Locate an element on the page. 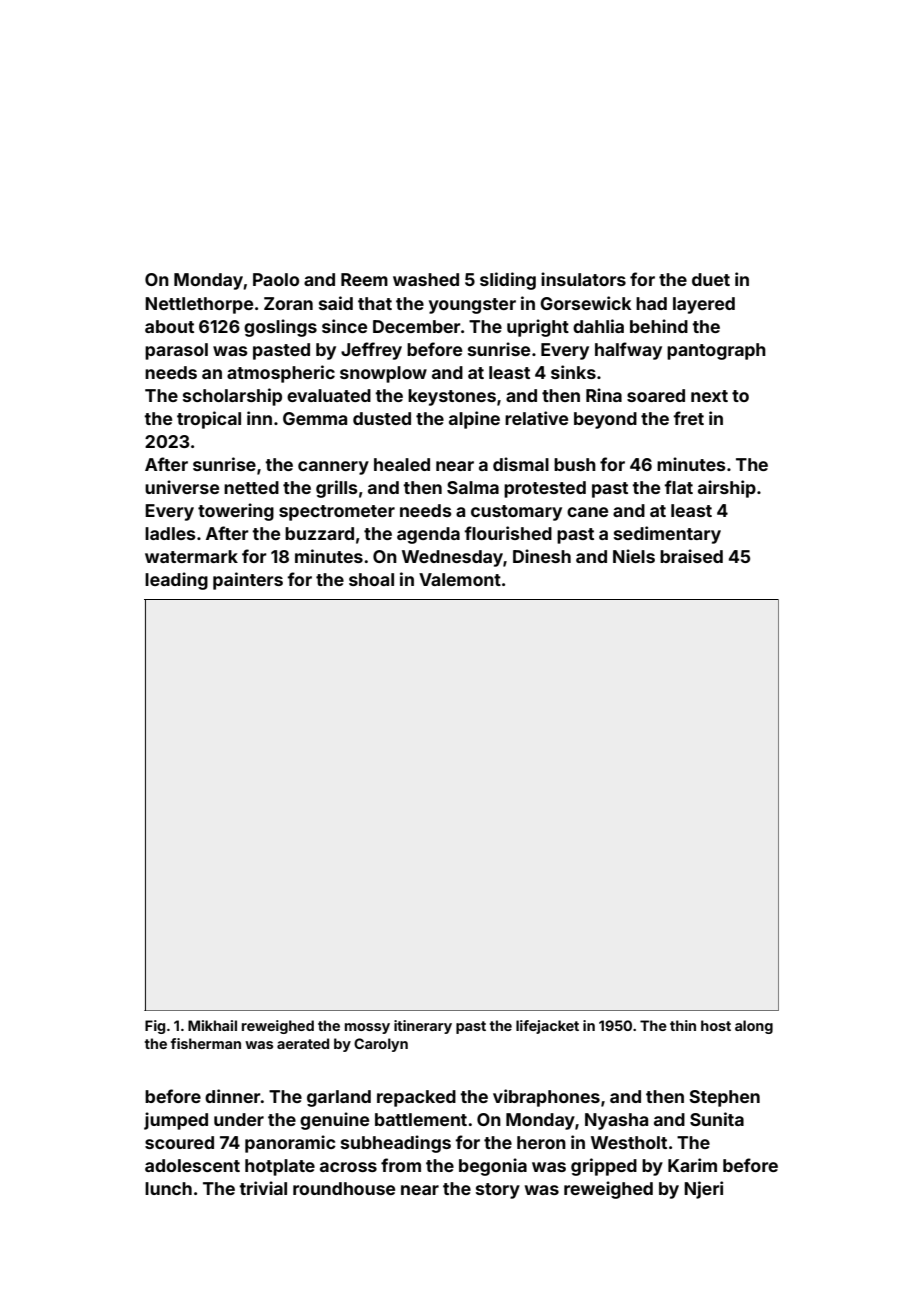  lunch is located at coordinates (168, 1188).
